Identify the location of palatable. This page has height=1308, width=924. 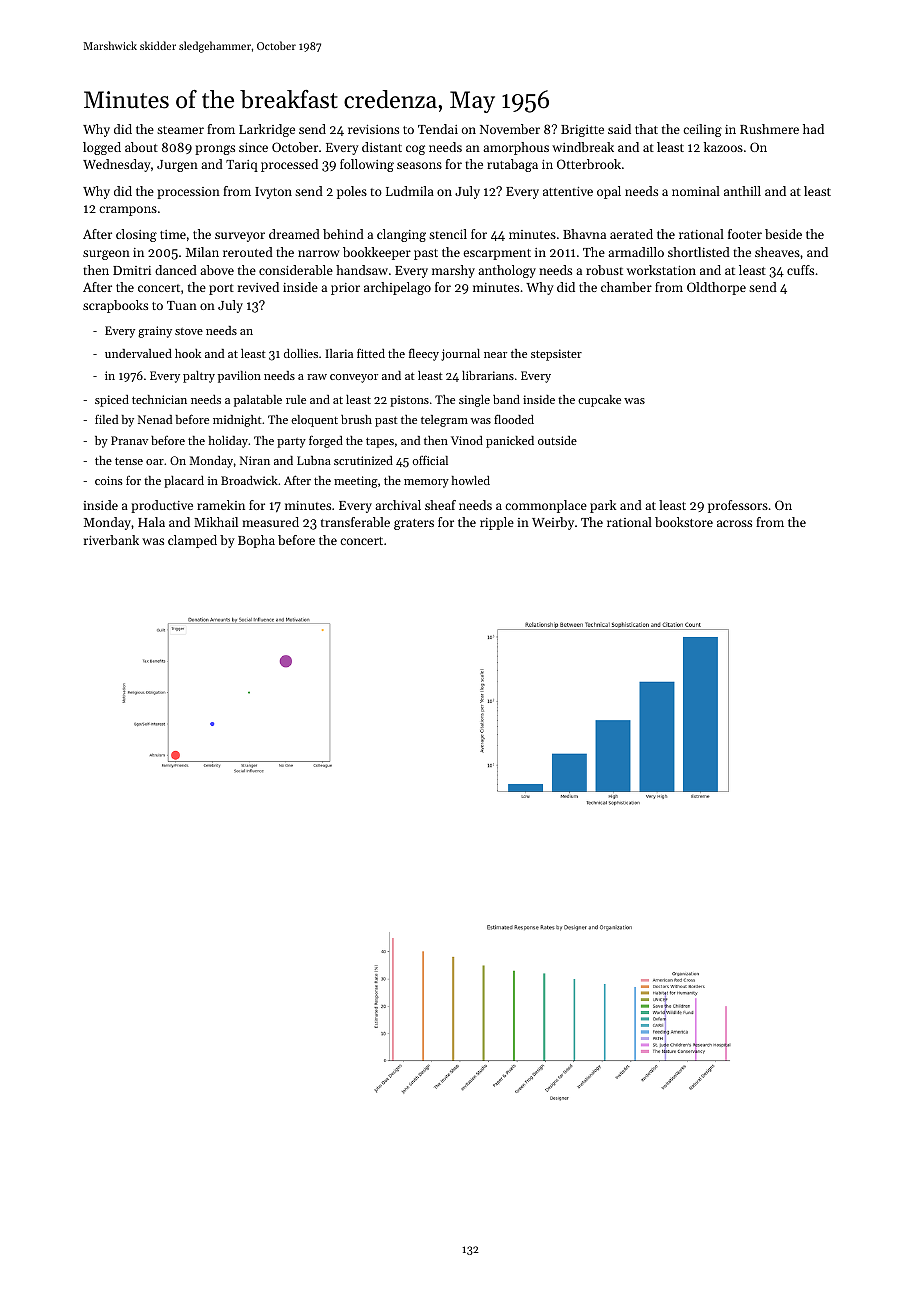
(258, 401).
